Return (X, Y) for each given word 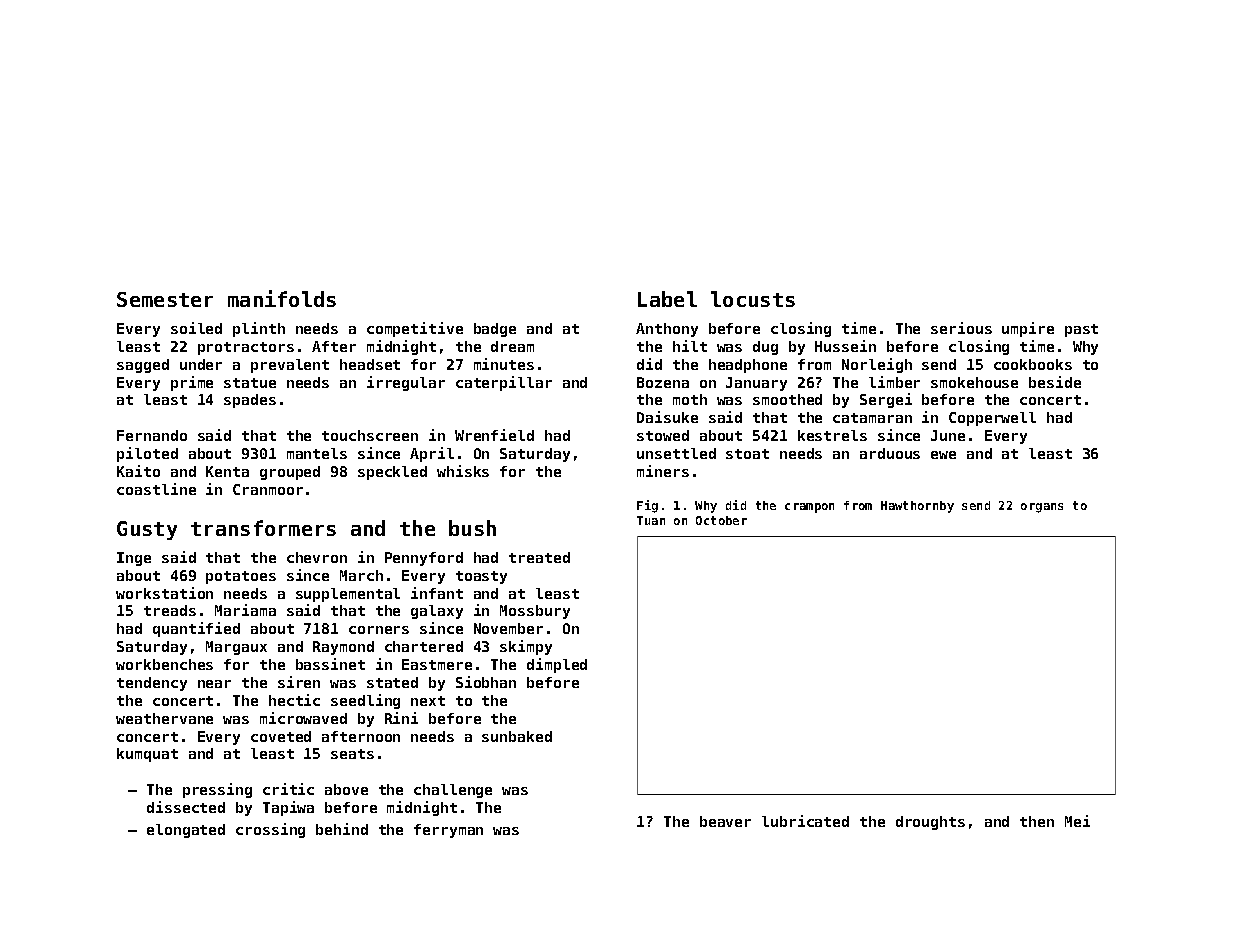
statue (250, 383)
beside (1055, 382)
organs (1042, 508)
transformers (263, 528)
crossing (270, 830)
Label (667, 299)
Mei (1077, 821)
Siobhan (486, 682)
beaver (725, 821)
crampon (809, 508)
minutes (504, 364)
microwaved (303, 718)
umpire (1028, 329)
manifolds (282, 298)
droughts (930, 823)
